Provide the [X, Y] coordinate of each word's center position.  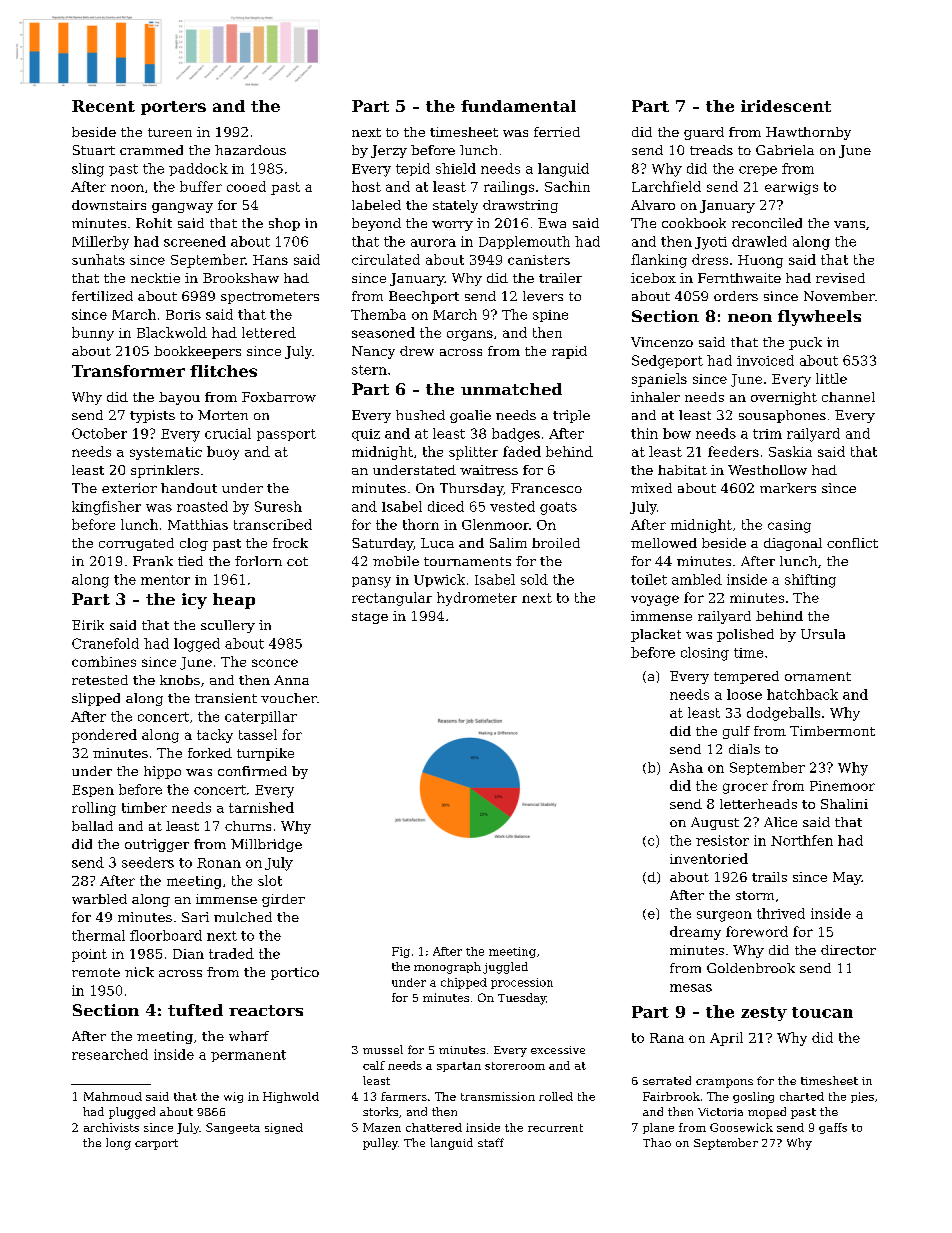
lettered [269, 332]
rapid [569, 352]
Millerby [100, 243]
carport [156, 1144]
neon [750, 318]
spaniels [659, 380]
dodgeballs [783, 714]
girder [283, 900]
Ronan [219, 863]
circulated [386, 259]
